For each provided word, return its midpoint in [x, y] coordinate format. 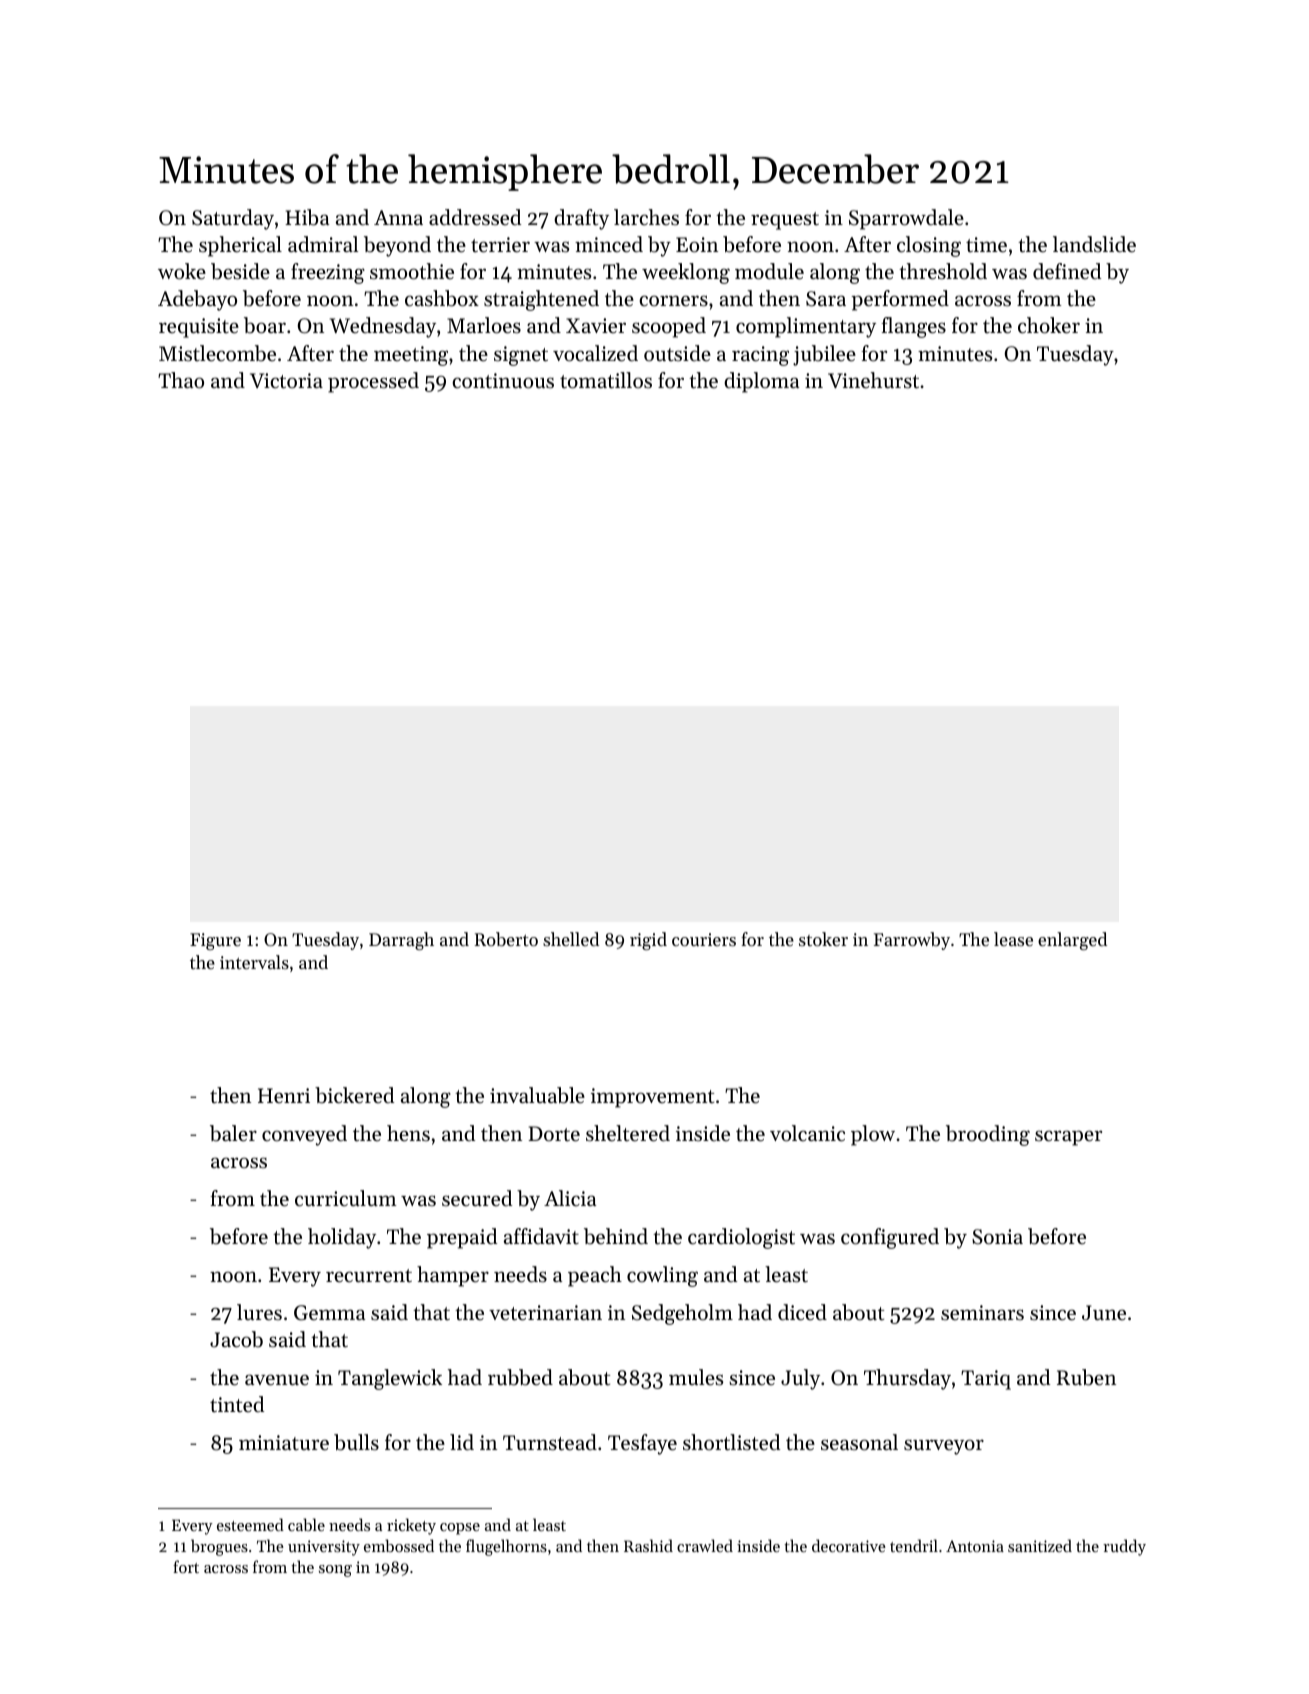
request [785, 221]
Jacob [236, 1339]
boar [265, 325]
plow [873, 1135]
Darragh [401, 941]
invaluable [537, 1095]
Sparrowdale [906, 219]
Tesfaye [642, 1444]
